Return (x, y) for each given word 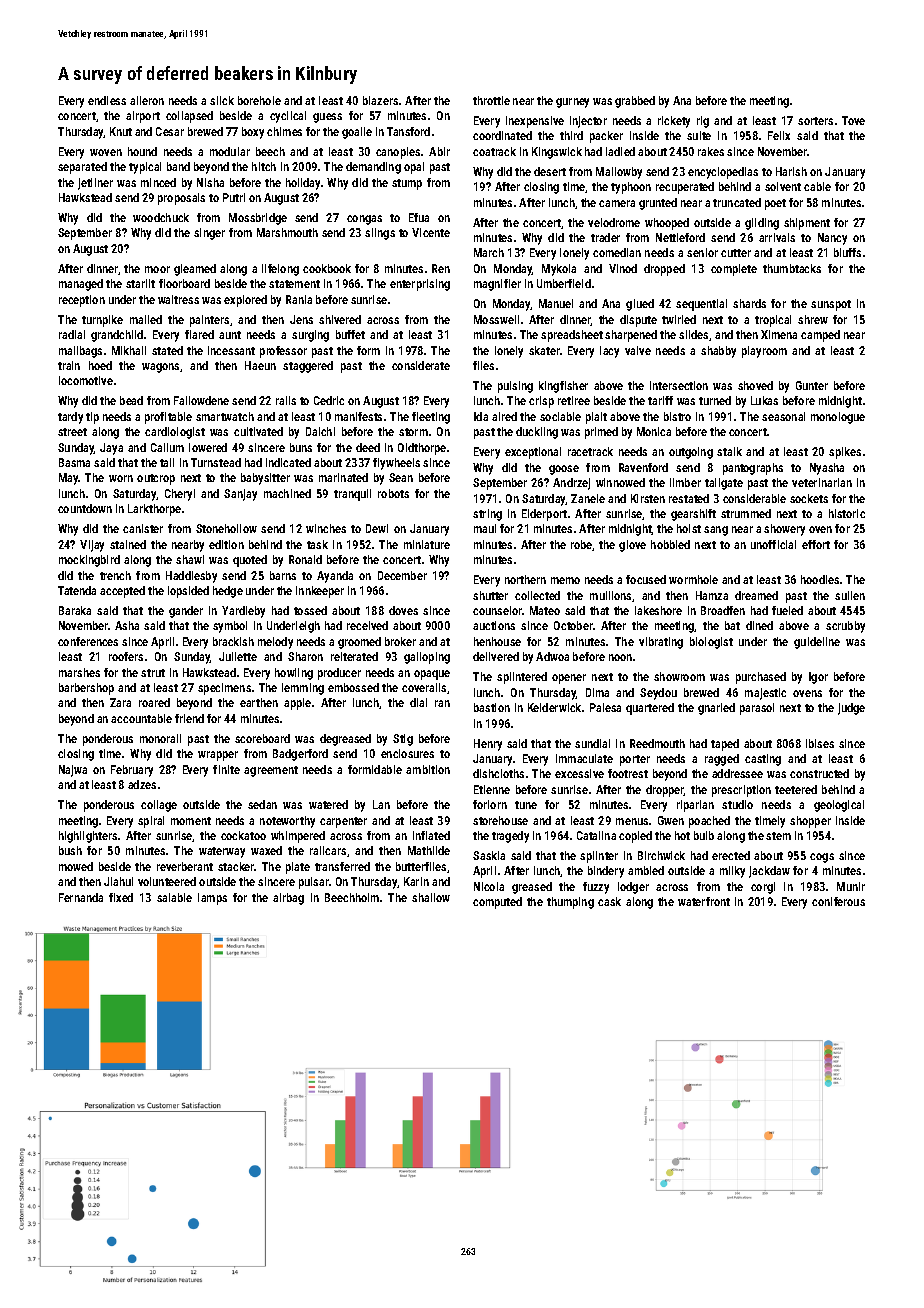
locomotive (86, 380)
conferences (88, 641)
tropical (773, 321)
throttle (491, 100)
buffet (350, 334)
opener (569, 679)
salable (174, 897)
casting (763, 760)
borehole (259, 100)
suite (699, 135)
